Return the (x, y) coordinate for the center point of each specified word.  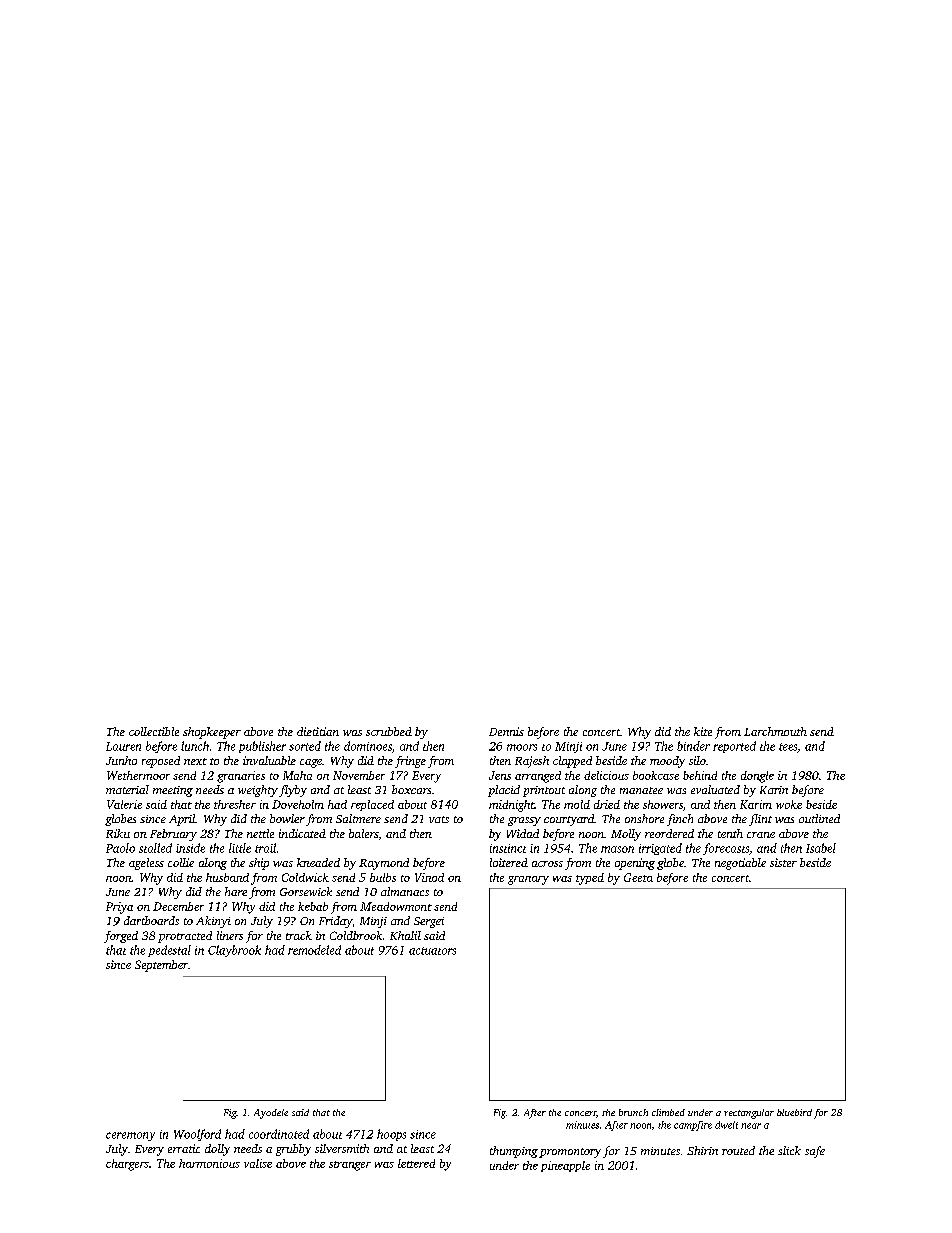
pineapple (565, 1166)
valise (258, 1163)
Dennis (506, 731)
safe (815, 1152)
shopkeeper (212, 733)
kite (703, 731)
